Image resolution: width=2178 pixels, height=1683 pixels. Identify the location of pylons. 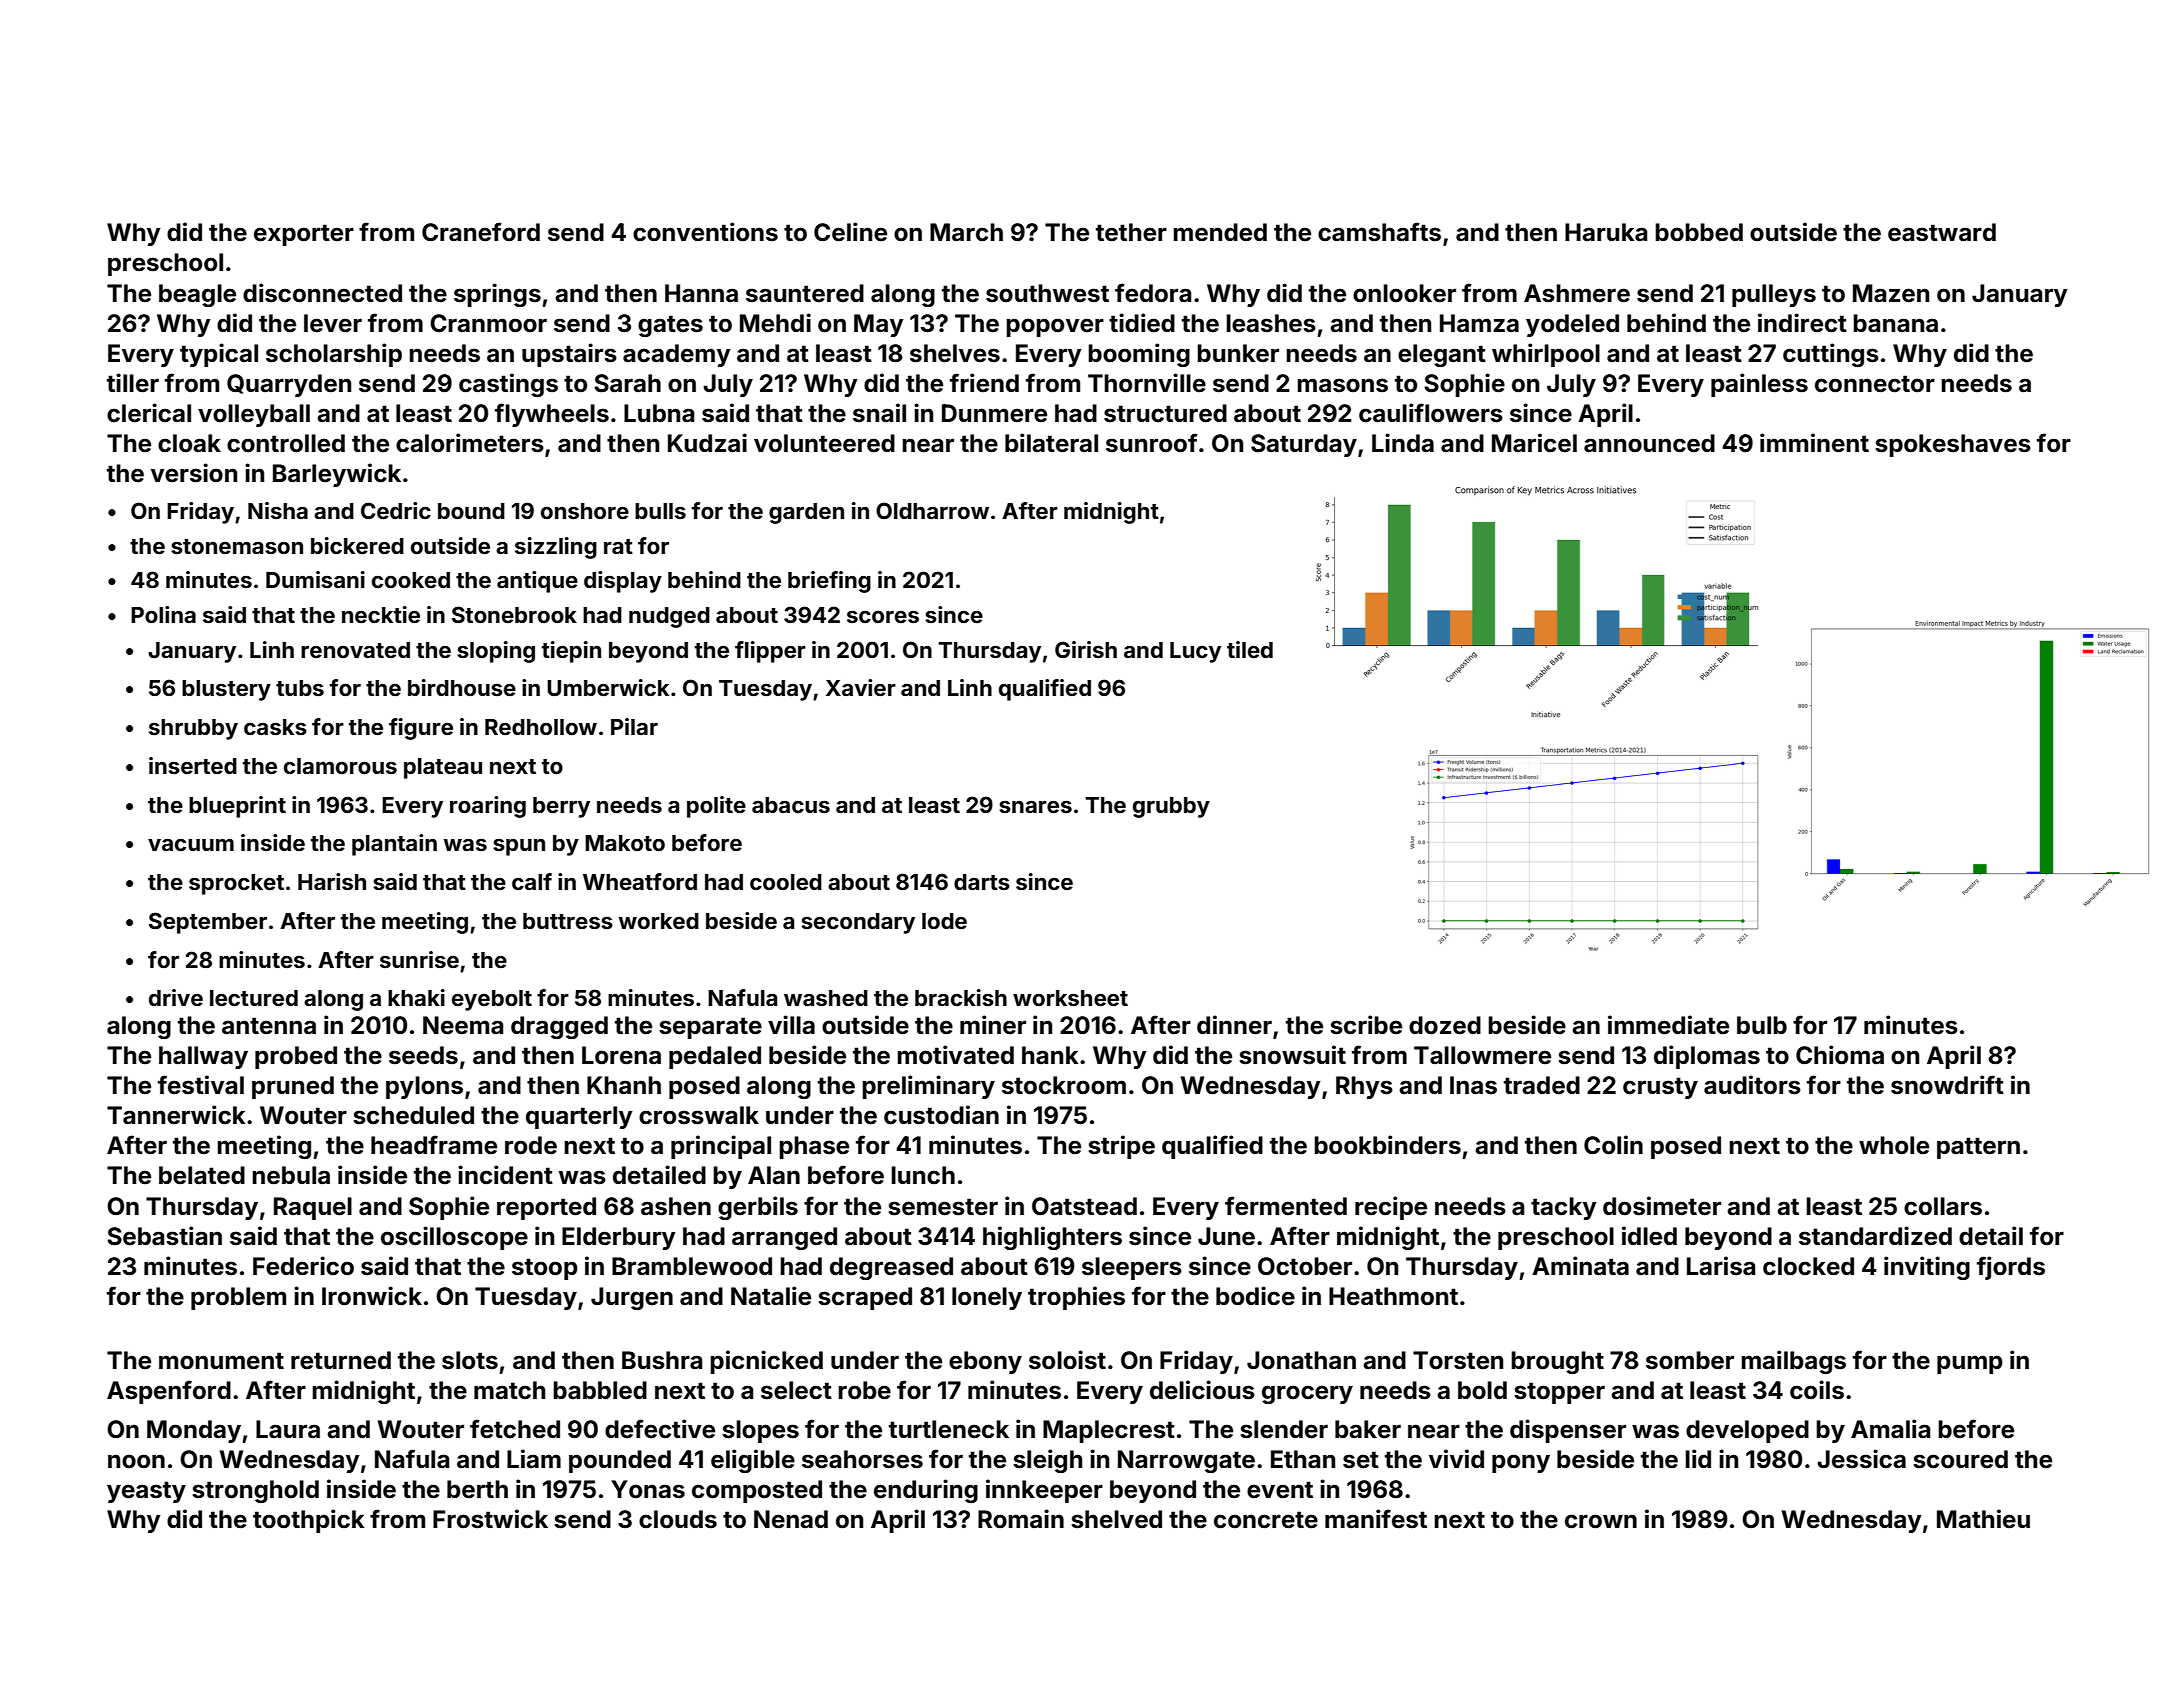
(424, 1087).
